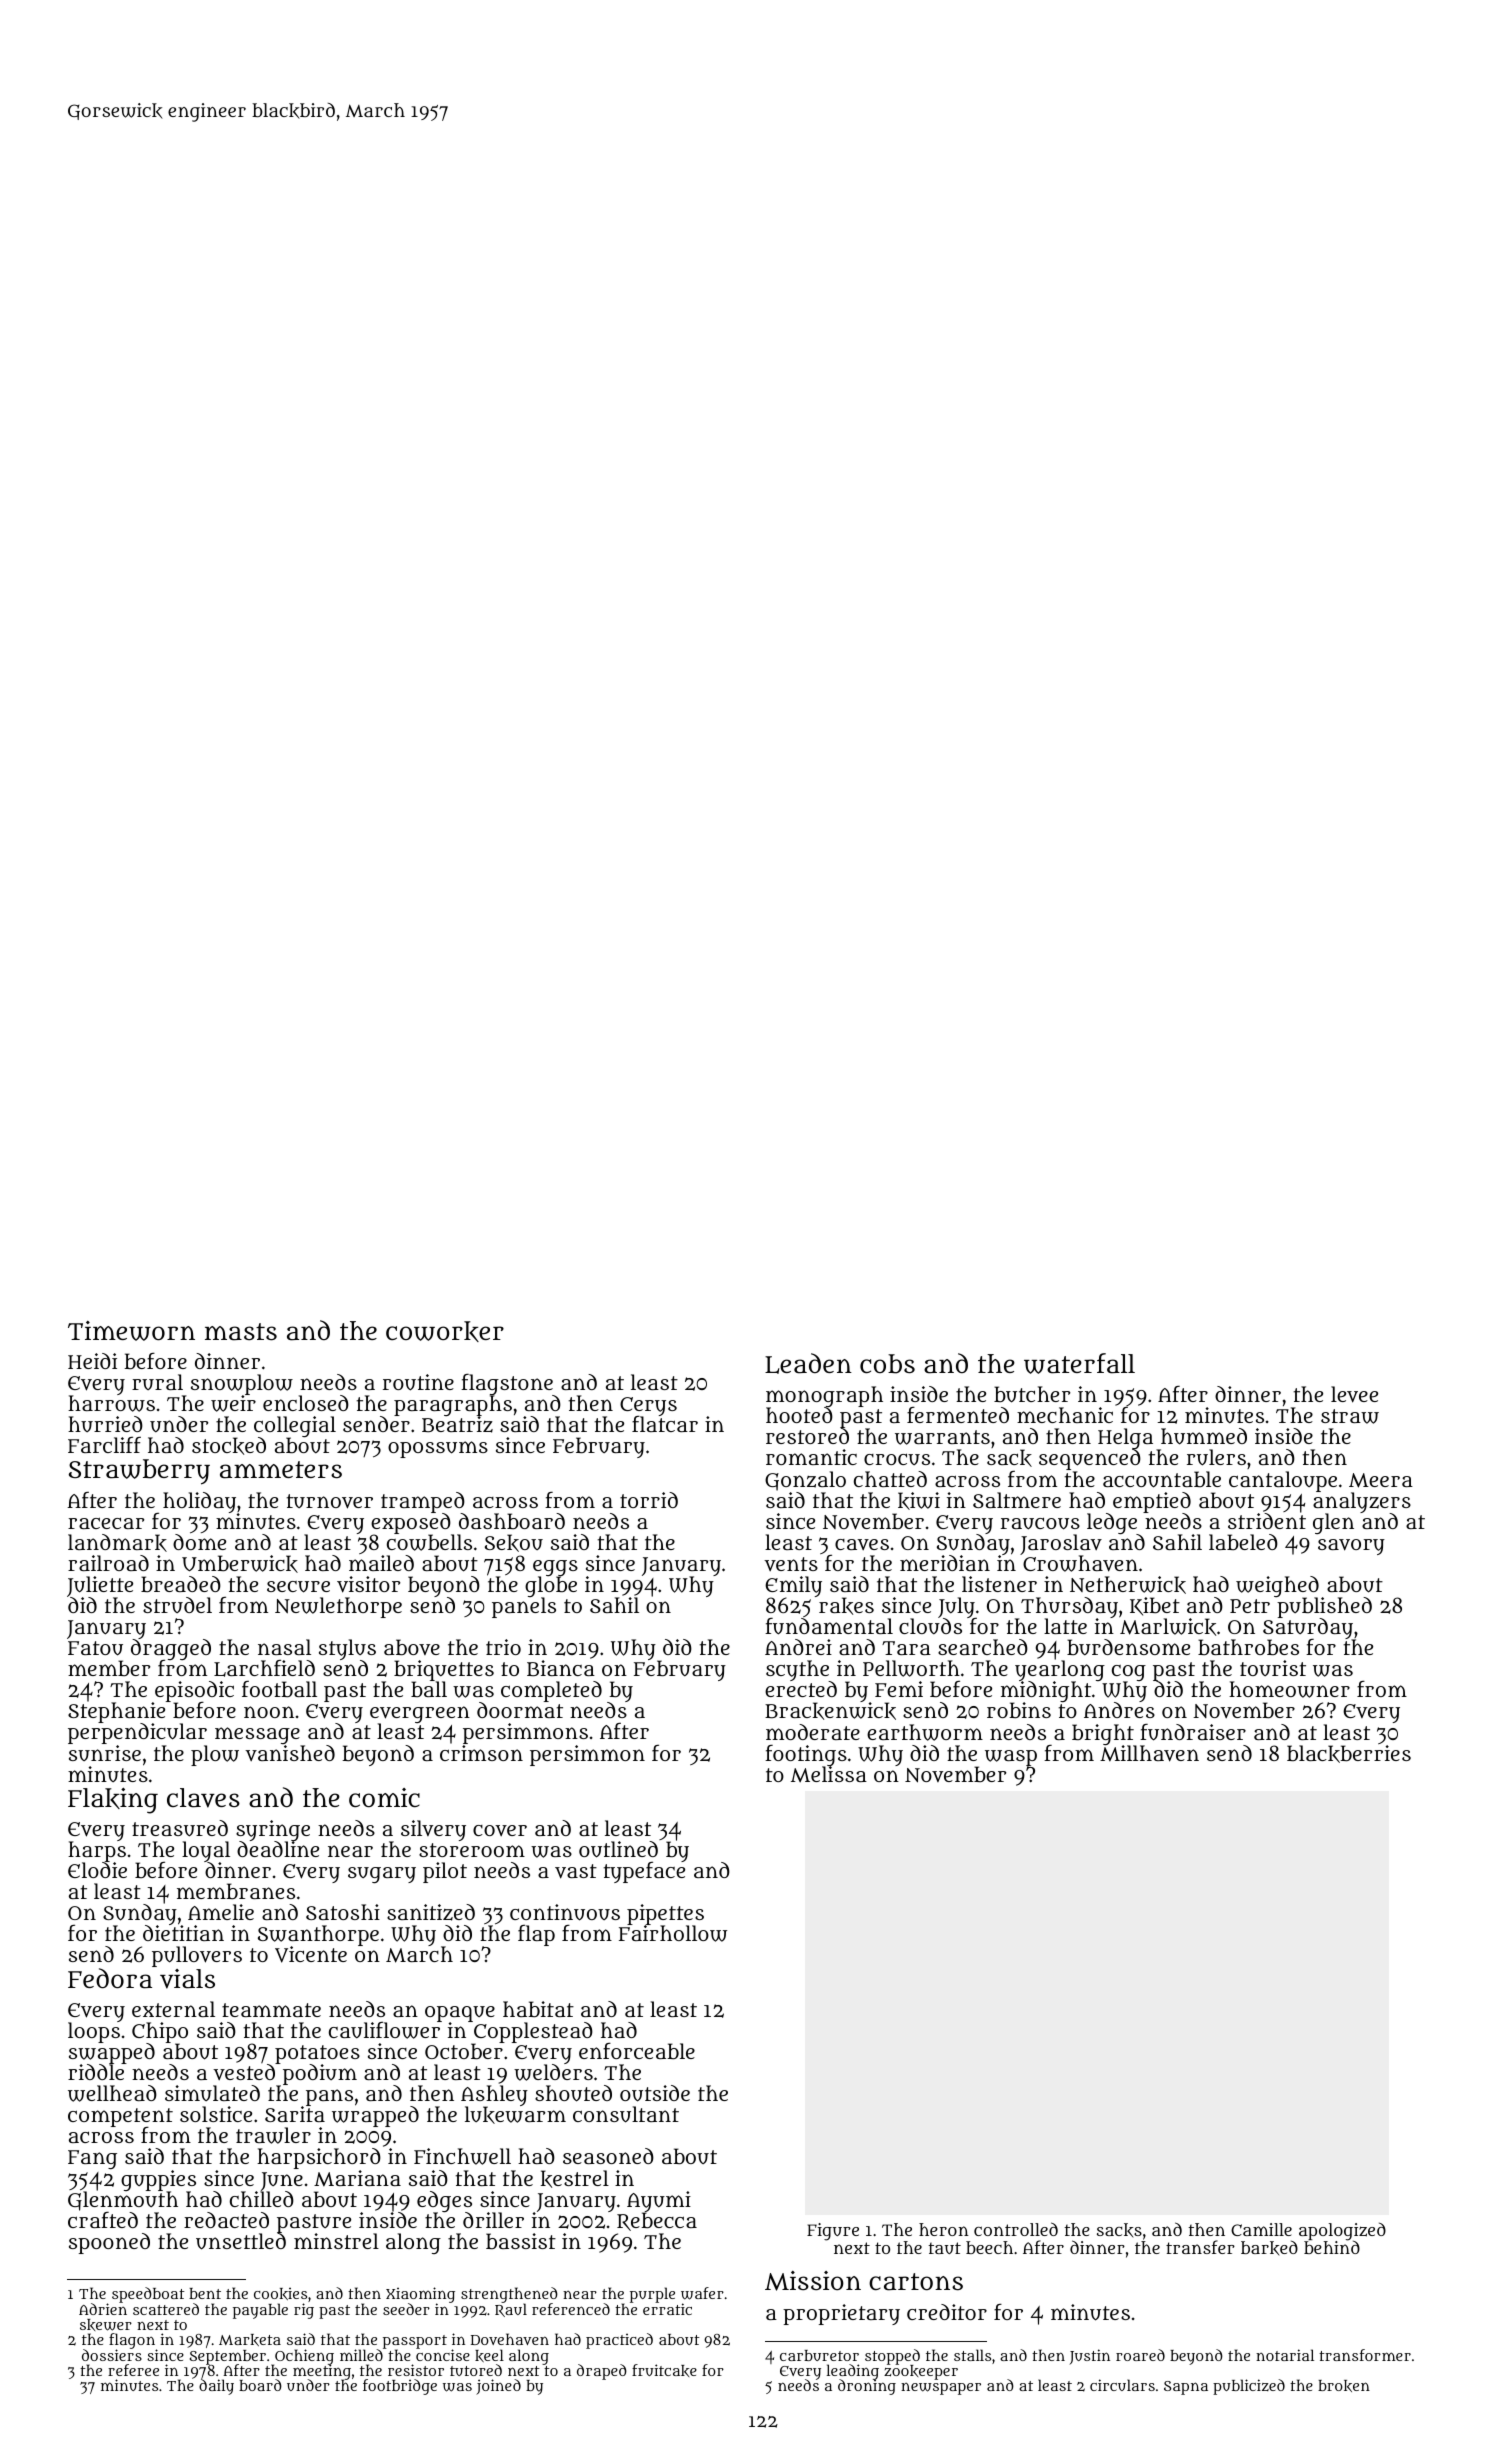 This screenshot has height=2464, width=1496. What do you see at coordinates (532, 2033) in the screenshot?
I see `Copplestead` at bounding box center [532, 2033].
